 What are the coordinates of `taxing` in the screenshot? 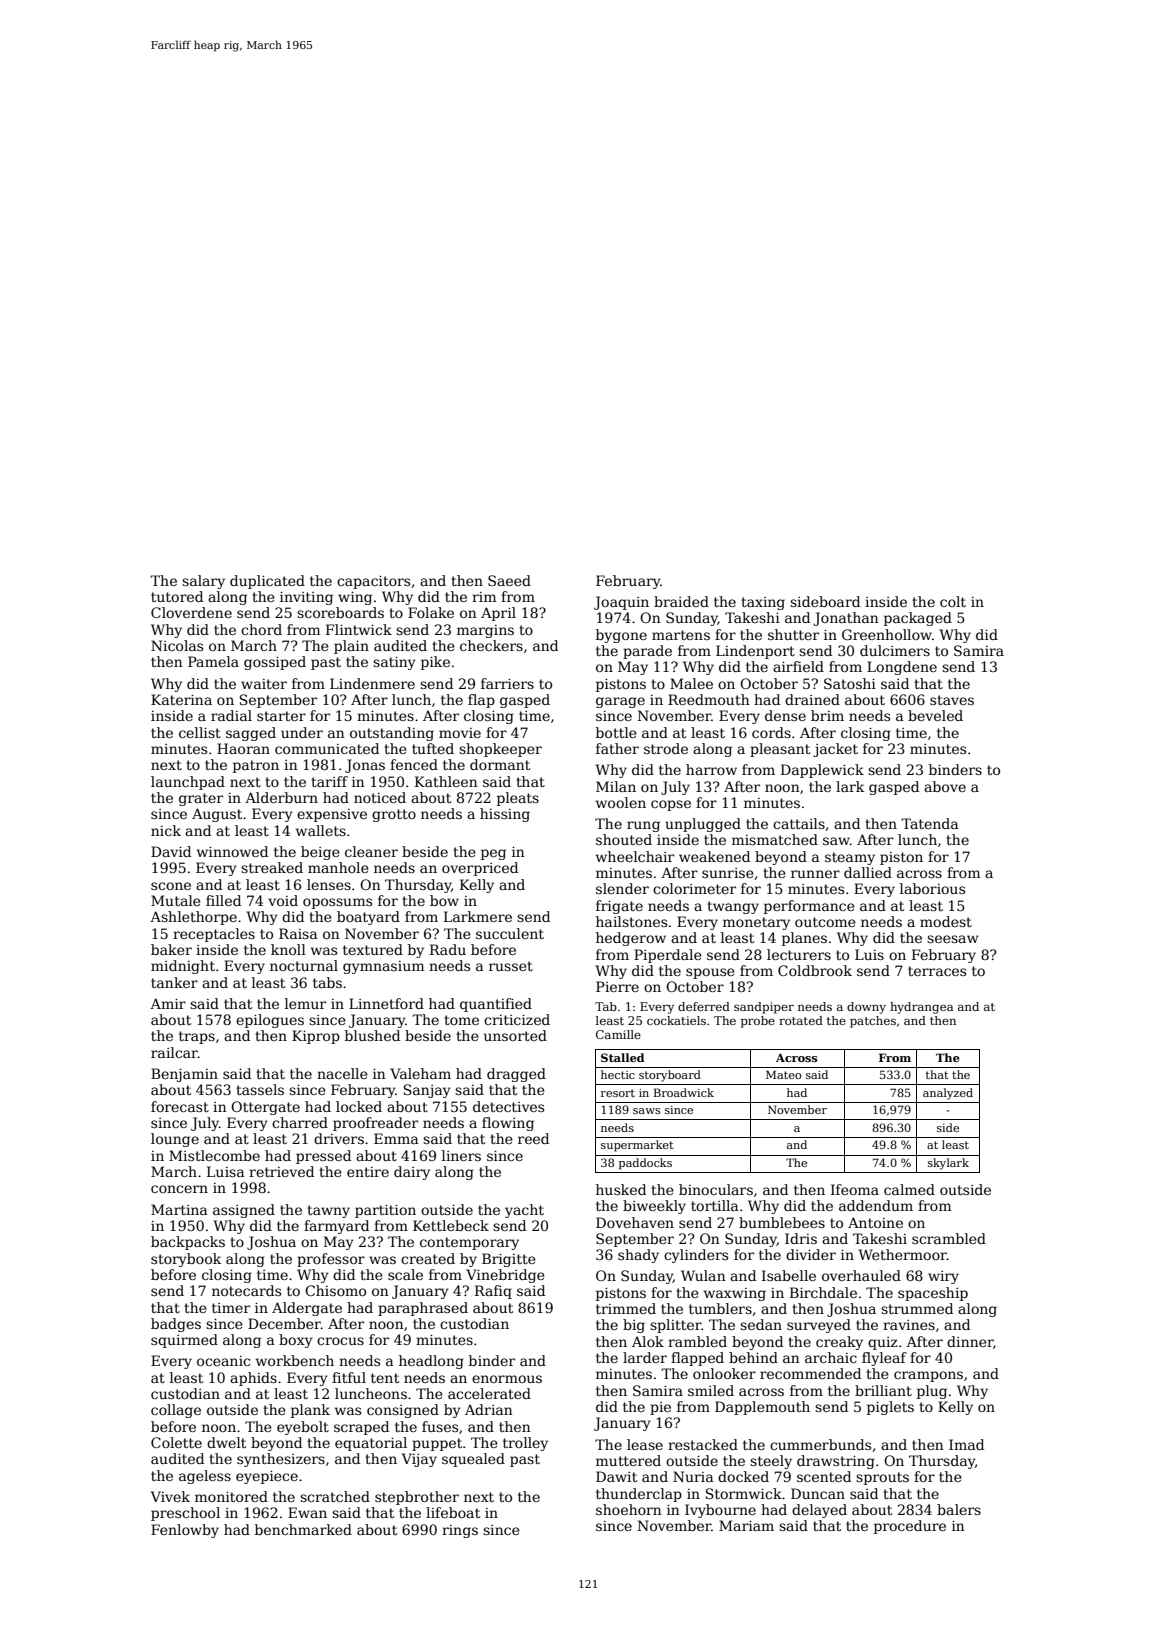 It's located at (763, 603).
